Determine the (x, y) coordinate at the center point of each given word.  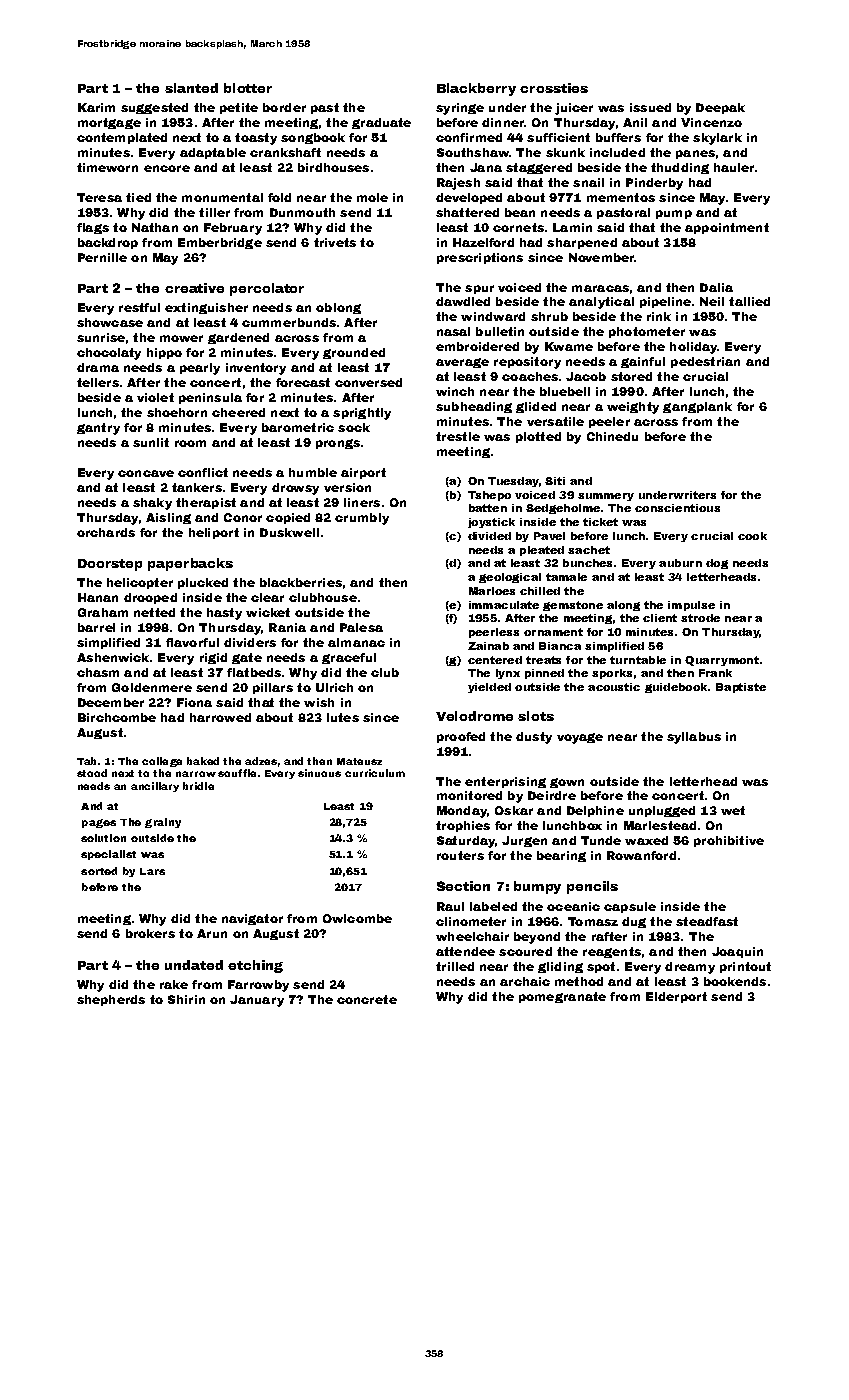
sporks (612, 674)
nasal (453, 331)
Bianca (560, 646)
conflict (203, 472)
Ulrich (334, 687)
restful (139, 307)
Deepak (720, 108)
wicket (268, 612)
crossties (554, 88)
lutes (343, 717)
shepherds (111, 1000)
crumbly (362, 519)
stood (92, 773)
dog (717, 564)
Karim (96, 107)
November (601, 257)
